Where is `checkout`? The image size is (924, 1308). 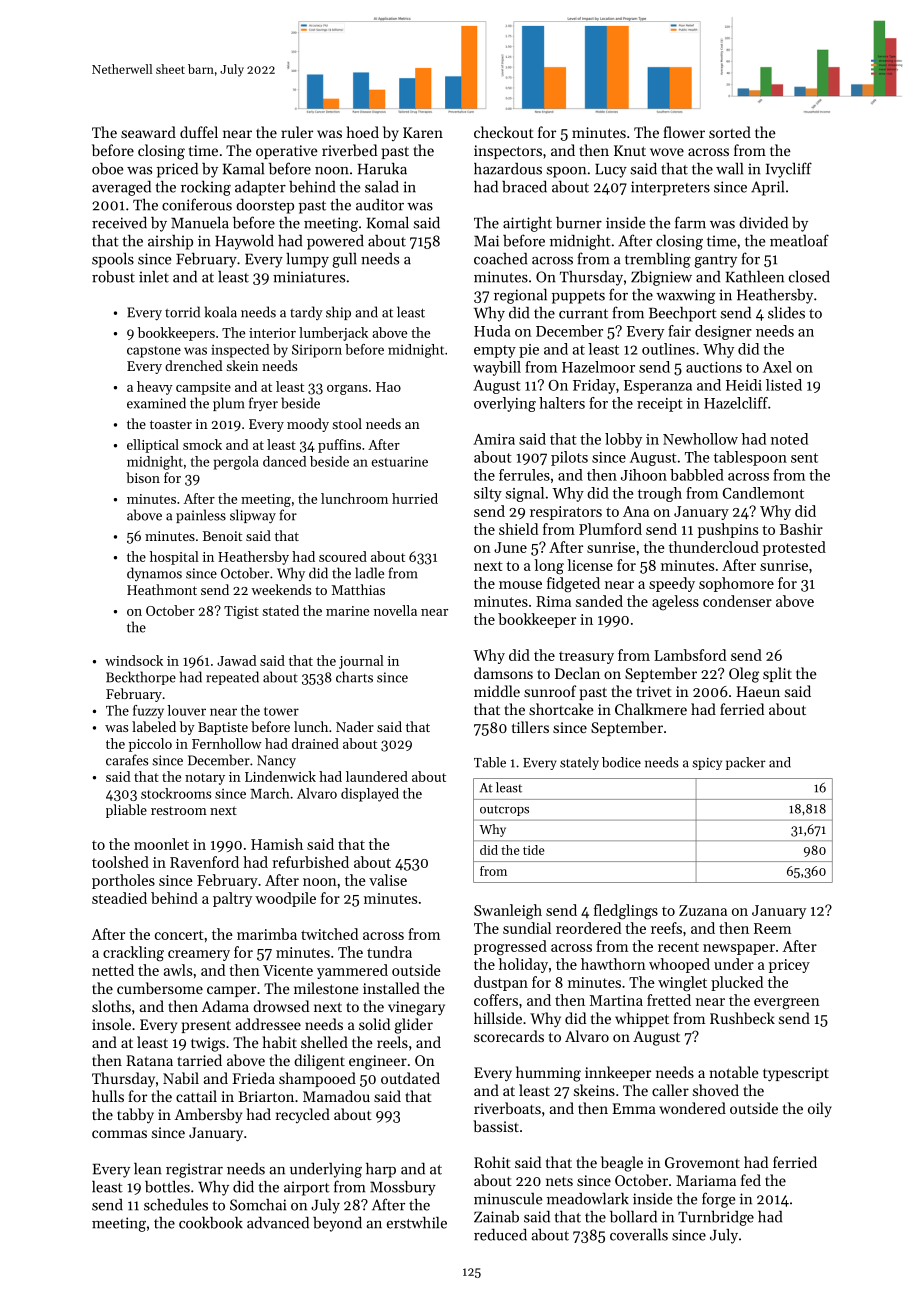 checkout is located at coordinates (504, 132).
